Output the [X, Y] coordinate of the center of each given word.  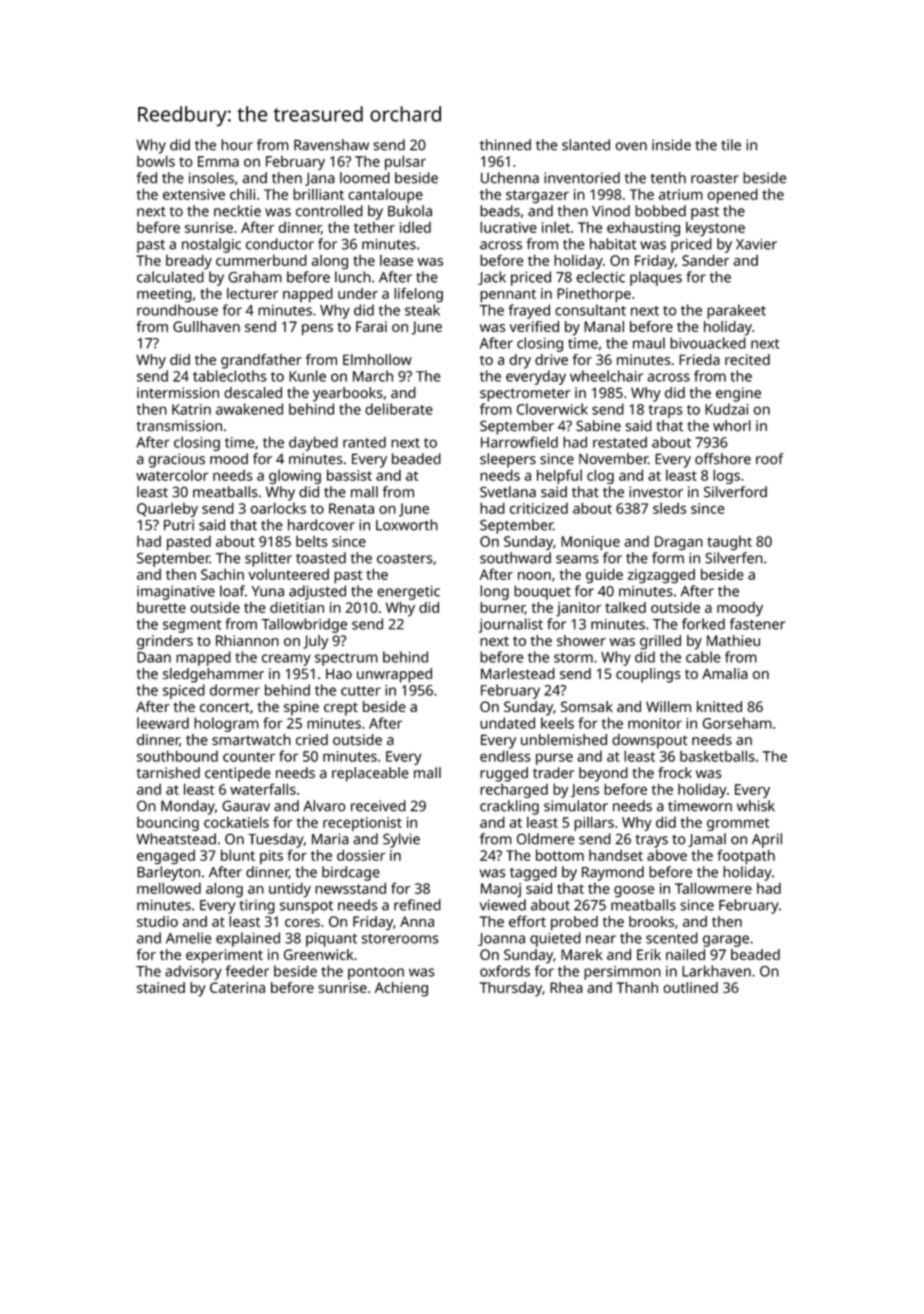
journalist [511, 625]
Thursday [511, 989]
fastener [757, 624]
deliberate [399, 409]
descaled [253, 392]
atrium [681, 194]
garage [726, 941]
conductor [280, 244]
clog [600, 476]
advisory [193, 972]
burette [161, 607]
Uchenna [510, 178]
